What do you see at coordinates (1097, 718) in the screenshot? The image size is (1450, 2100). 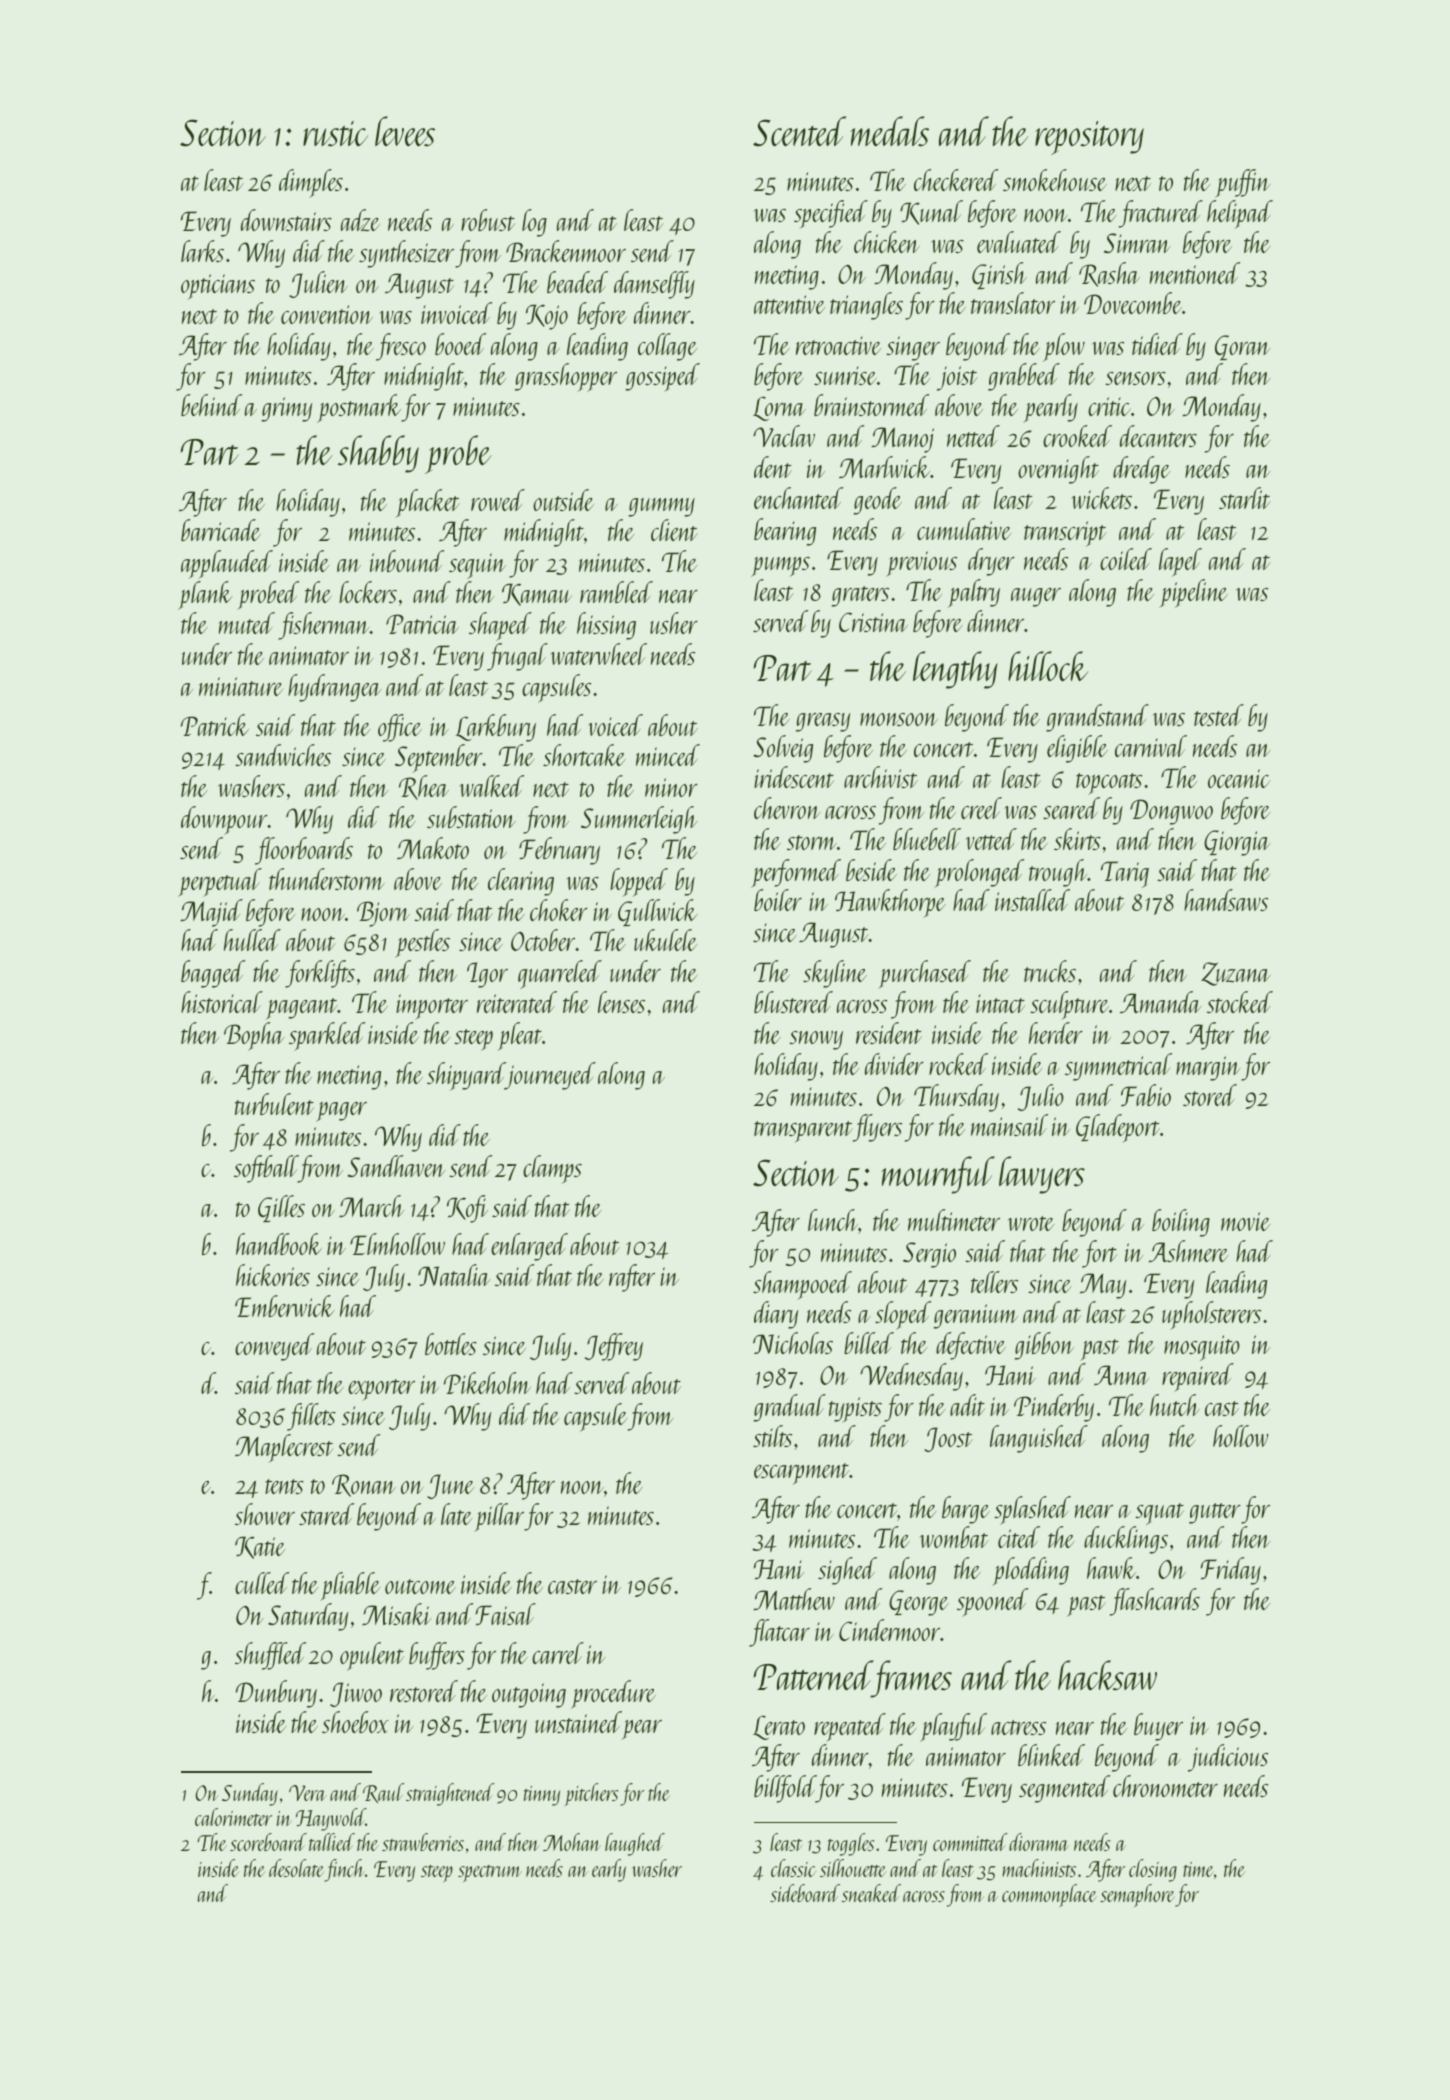 I see `grandstand` at bounding box center [1097, 718].
